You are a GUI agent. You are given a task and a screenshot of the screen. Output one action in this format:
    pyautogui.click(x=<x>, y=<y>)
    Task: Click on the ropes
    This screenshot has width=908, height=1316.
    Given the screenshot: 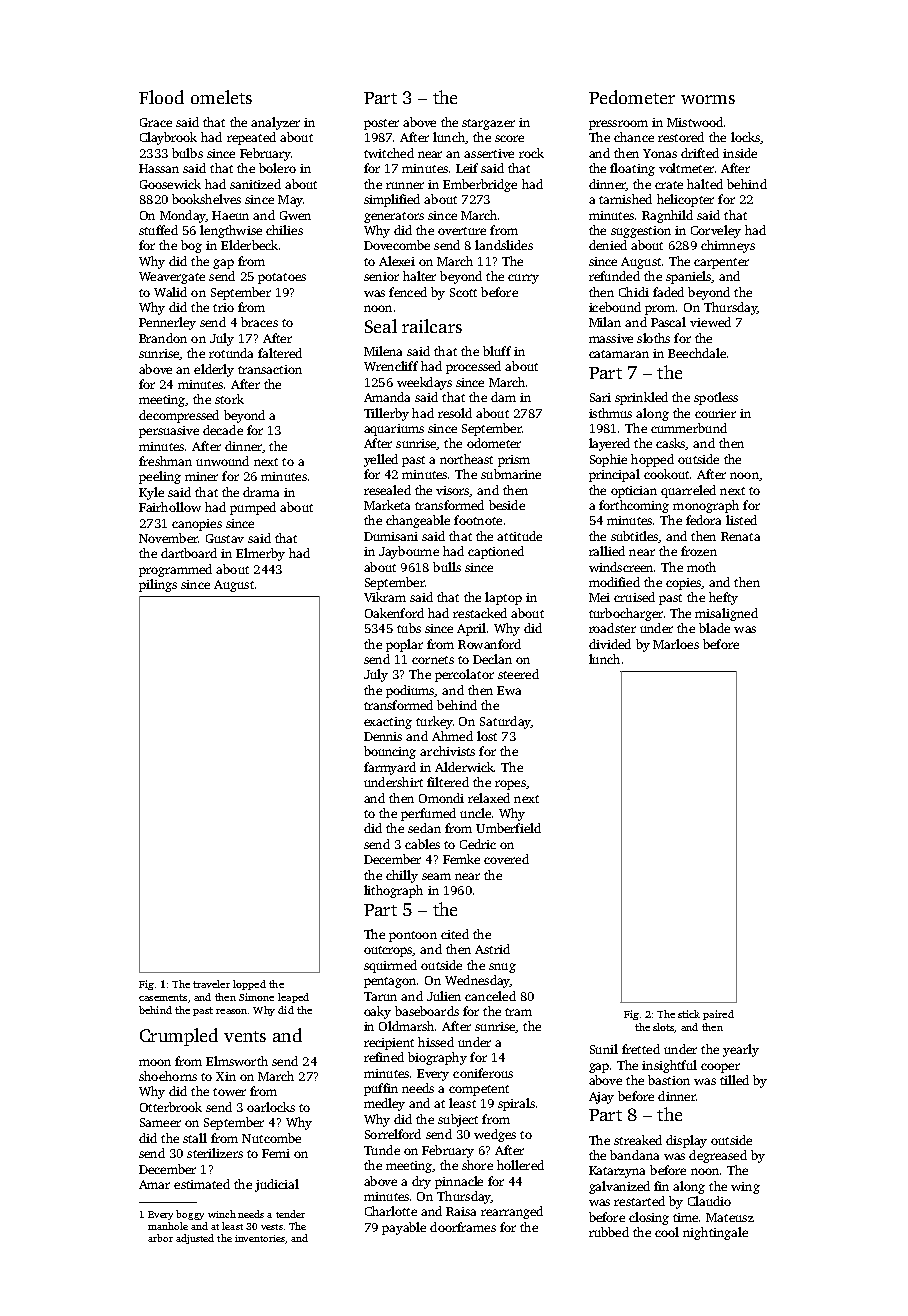 What is the action you would take?
    pyautogui.click(x=510, y=785)
